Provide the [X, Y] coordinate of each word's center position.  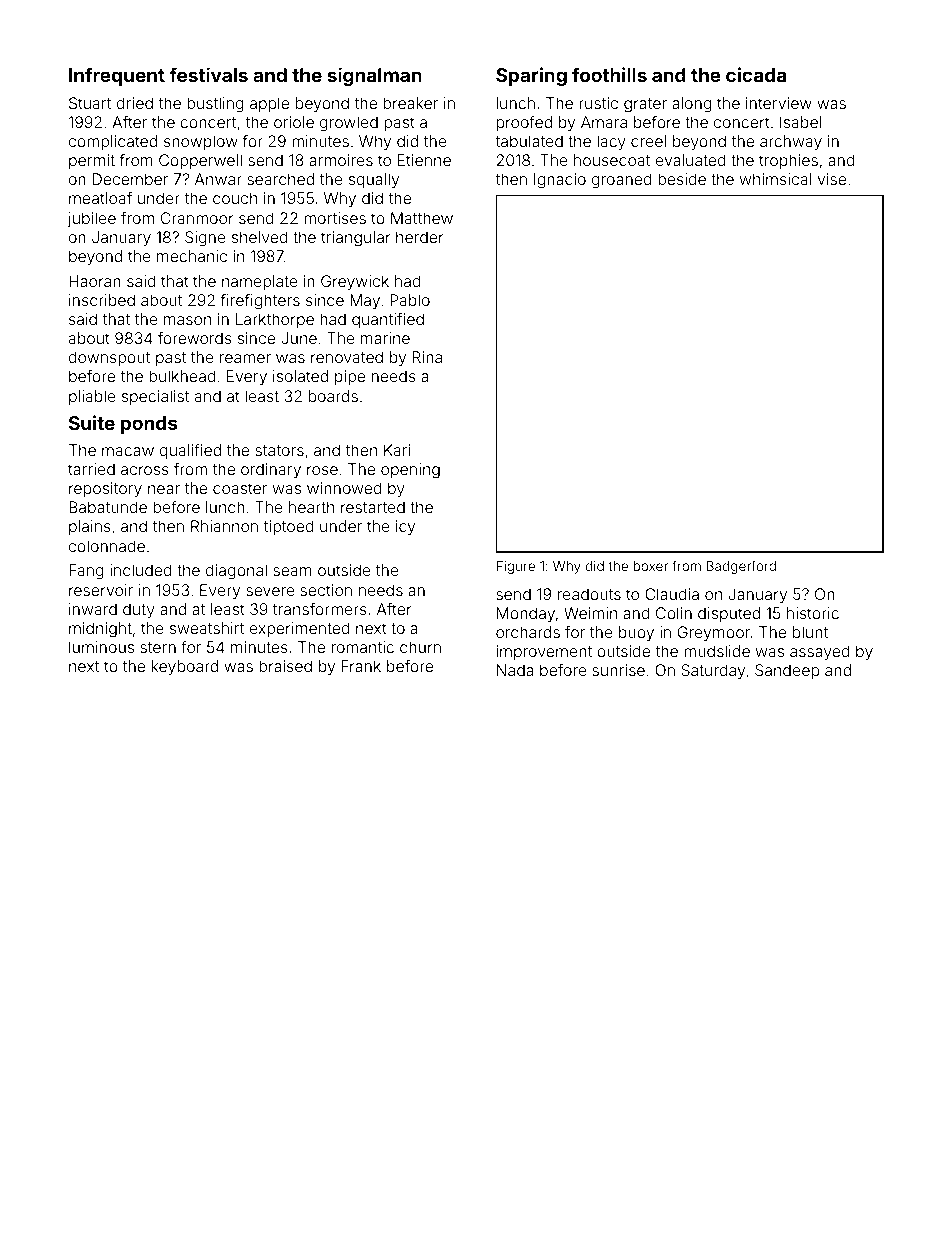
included [141, 570]
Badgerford [741, 567]
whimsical [775, 179]
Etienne [424, 160]
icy [405, 528]
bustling [215, 105]
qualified [190, 451]
